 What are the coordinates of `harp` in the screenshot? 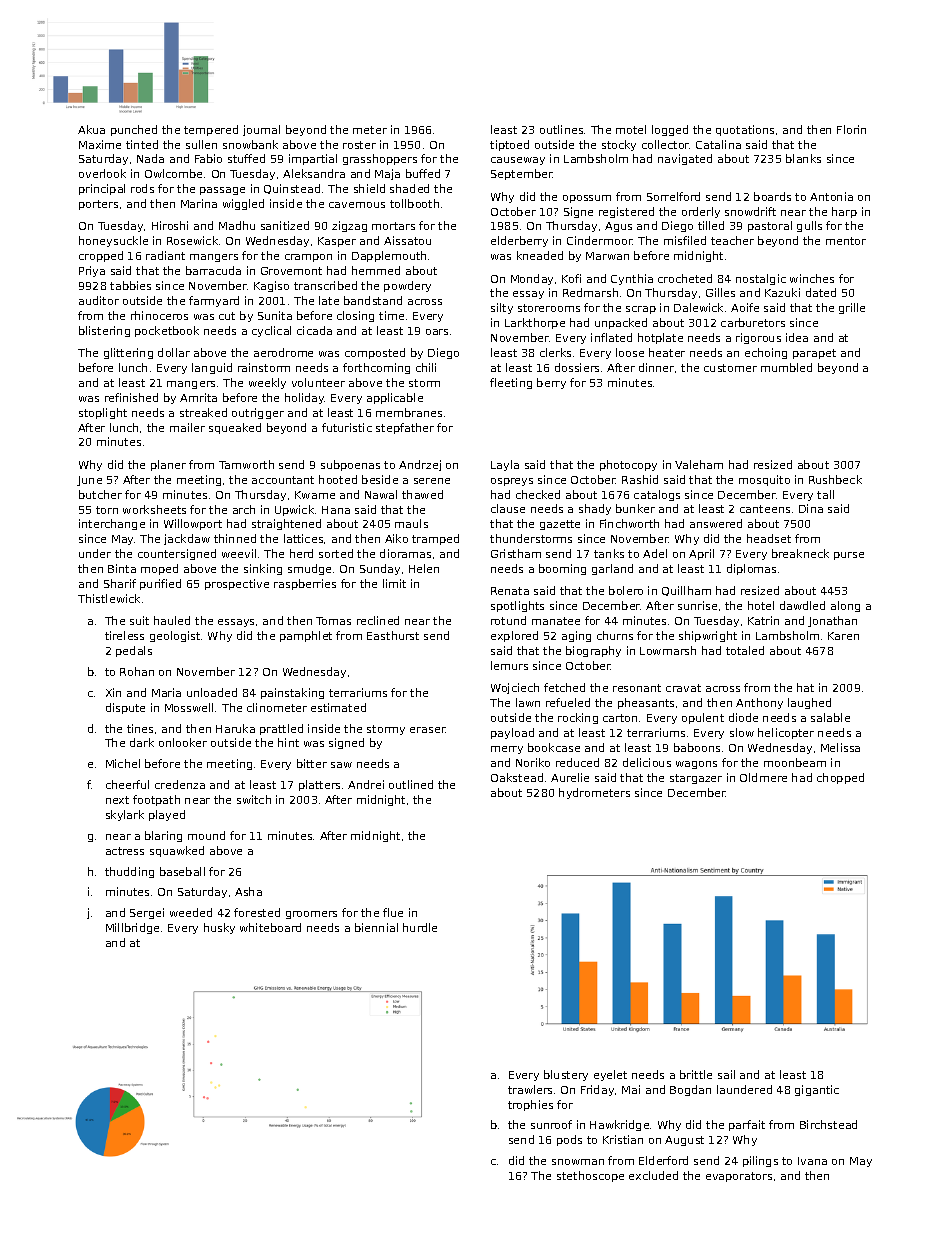 It's located at (844, 212).
